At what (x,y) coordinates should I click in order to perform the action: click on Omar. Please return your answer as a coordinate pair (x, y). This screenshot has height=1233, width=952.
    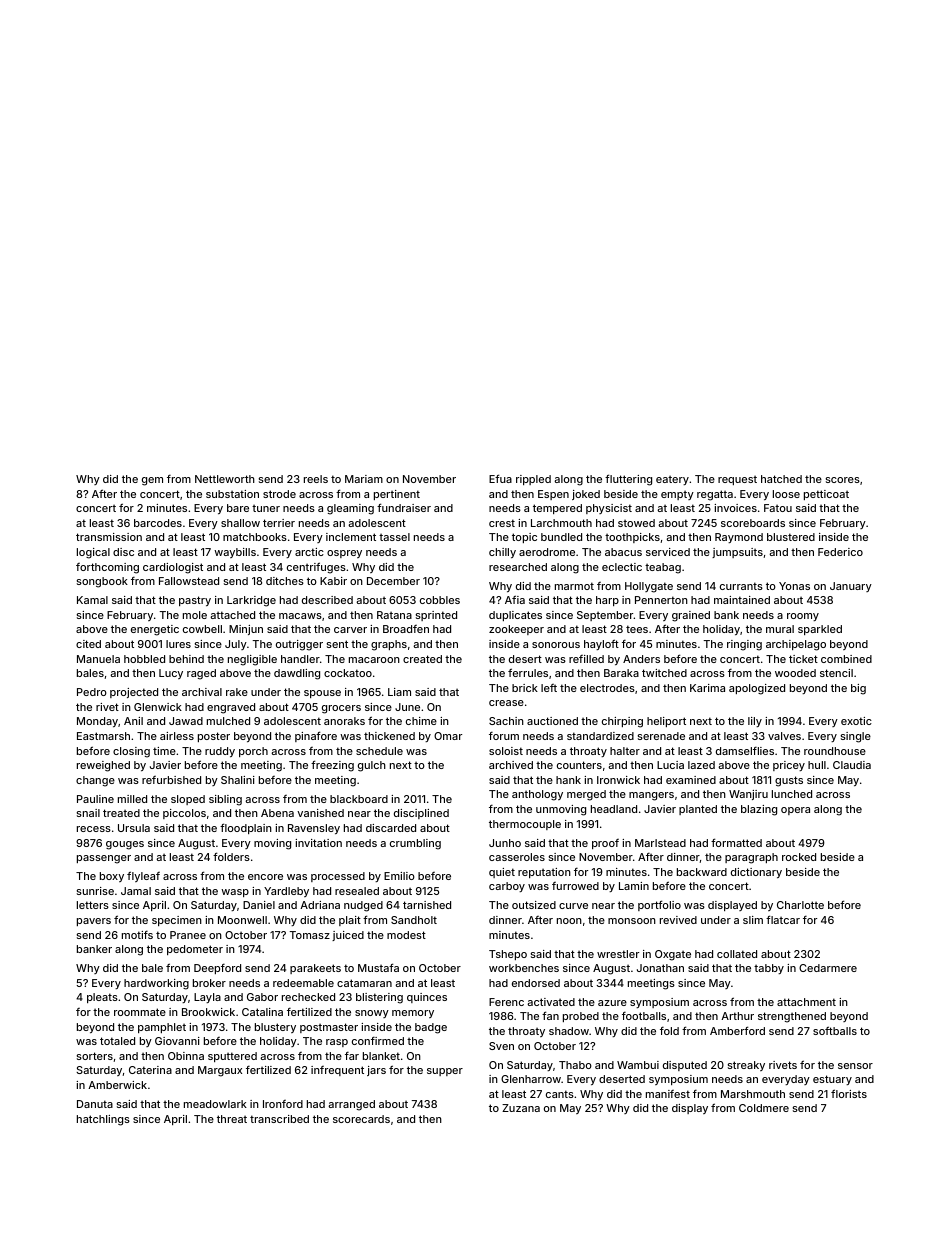
    Looking at the image, I should click on (448, 736).
